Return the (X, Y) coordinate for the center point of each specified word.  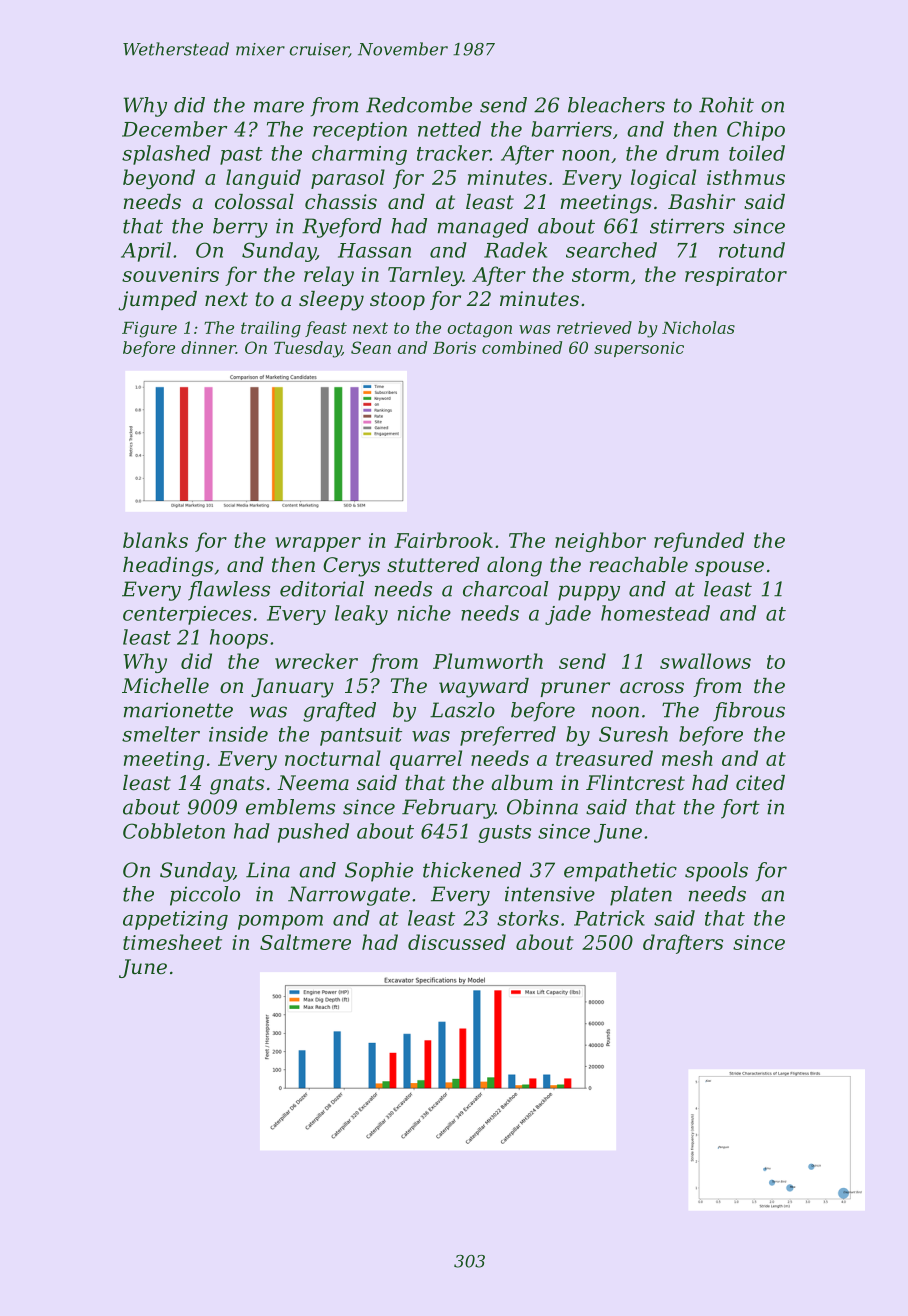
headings (168, 567)
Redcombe (419, 105)
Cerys (351, 567)
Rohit (726, 105)
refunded (699, 542)
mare (279, 107)
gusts (504, 834)
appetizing (175, 920)
